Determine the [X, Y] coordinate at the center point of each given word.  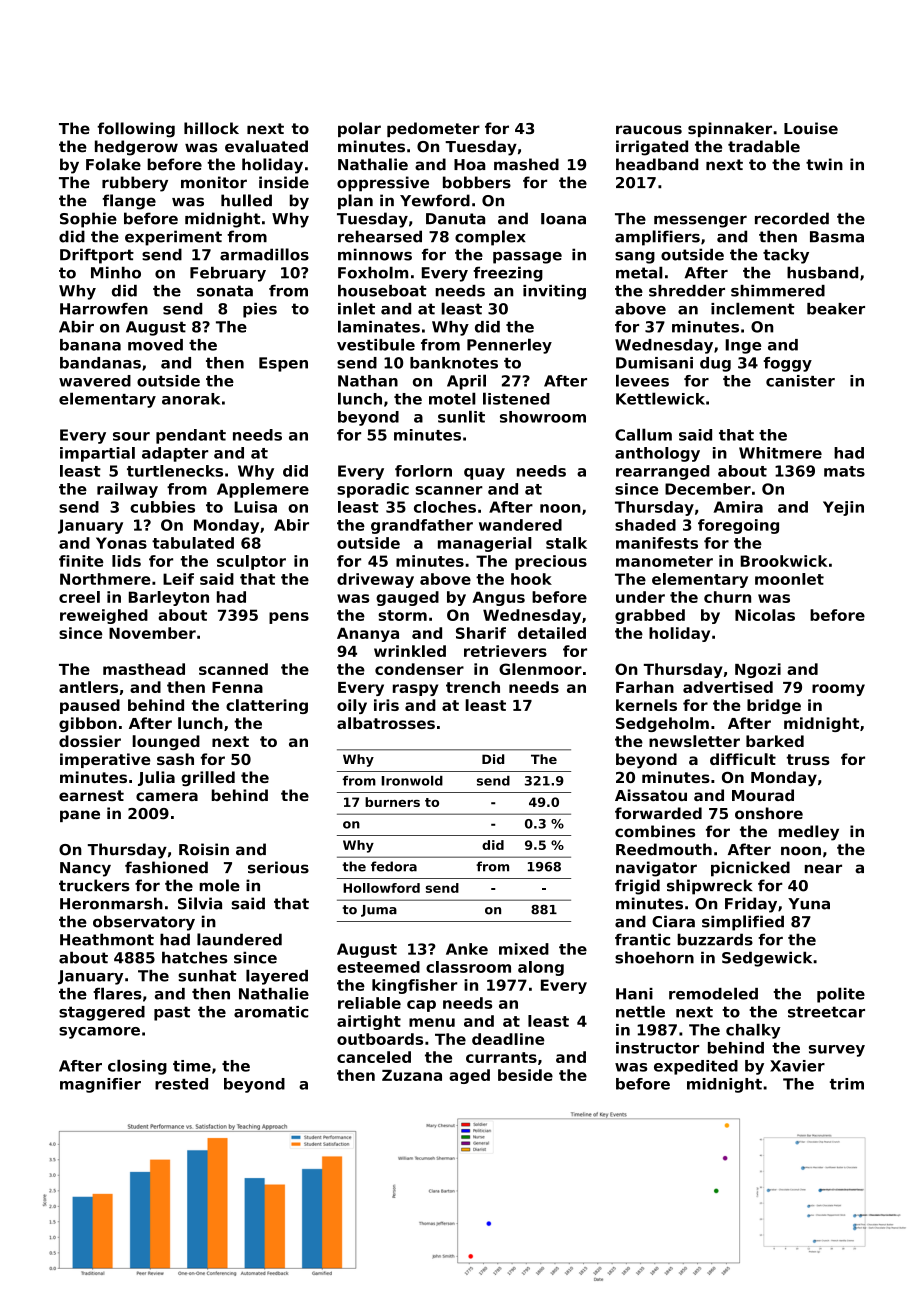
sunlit [461, 416]
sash [175, 759]
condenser [419, 669]
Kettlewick [660, 398]
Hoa [469, 165]
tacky [786, 256]
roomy [838, 690]
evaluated [266, 146]
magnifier [100, 1085]
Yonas [121, 543]
